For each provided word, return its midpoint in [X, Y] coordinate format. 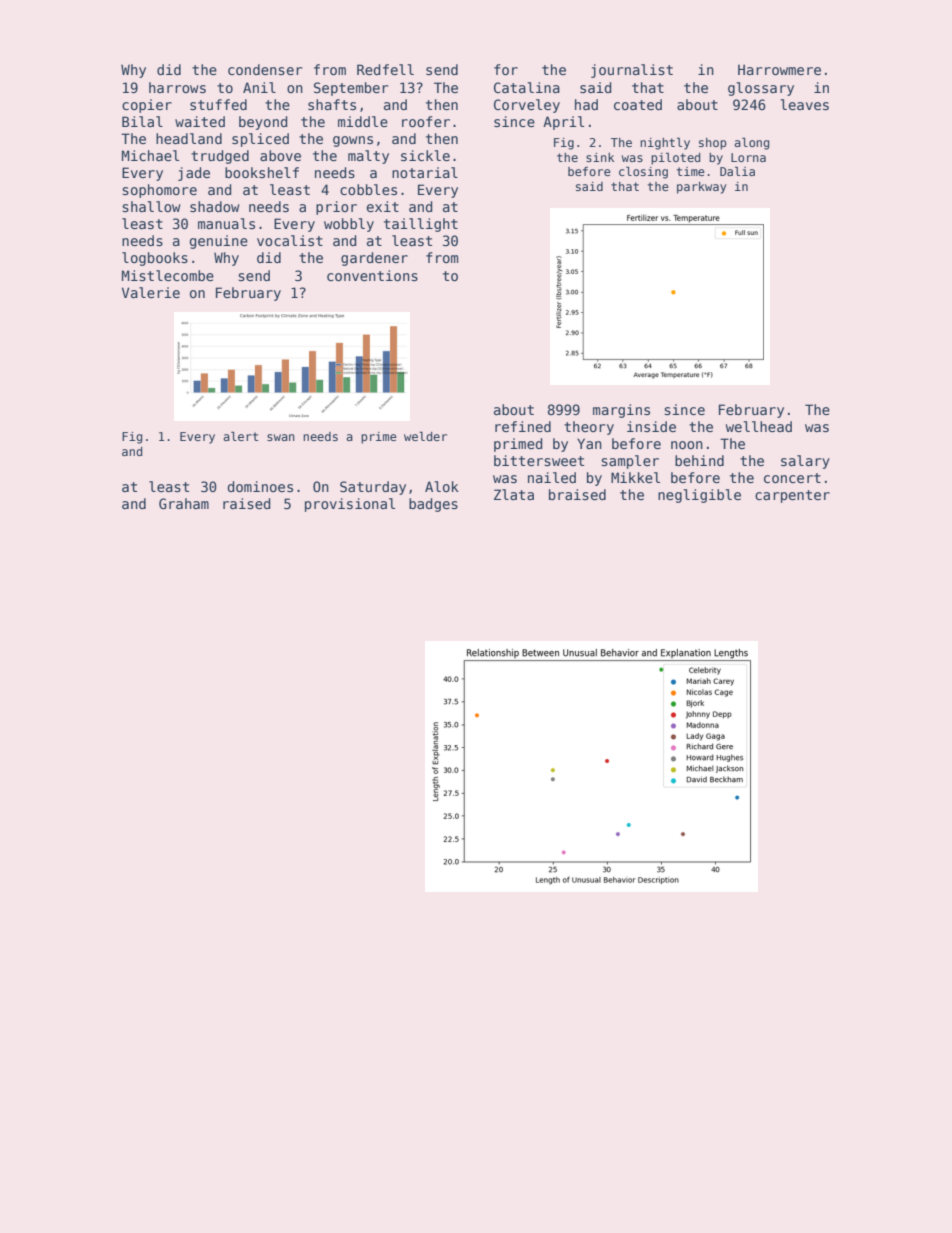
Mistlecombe [168, 275]
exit [383, 206]
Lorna [748, 157]
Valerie [151, 292]
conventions [372, 275]
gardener [374, 259]
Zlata [514, 494]
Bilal [142, 121]
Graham [184, 503]
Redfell [385, 69]
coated [638, 104]
